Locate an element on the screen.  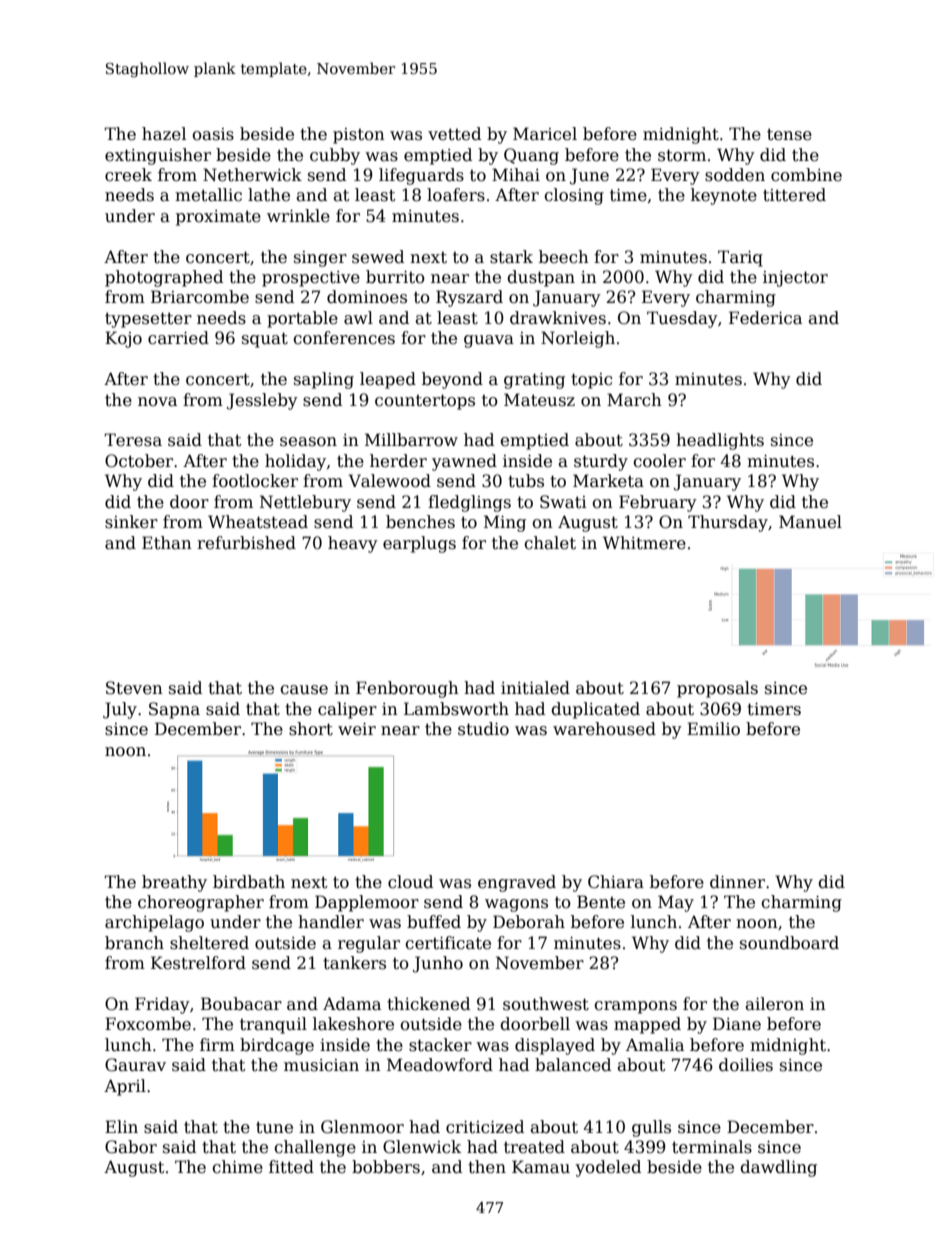
caliper is located at coordinates (347, 710).
